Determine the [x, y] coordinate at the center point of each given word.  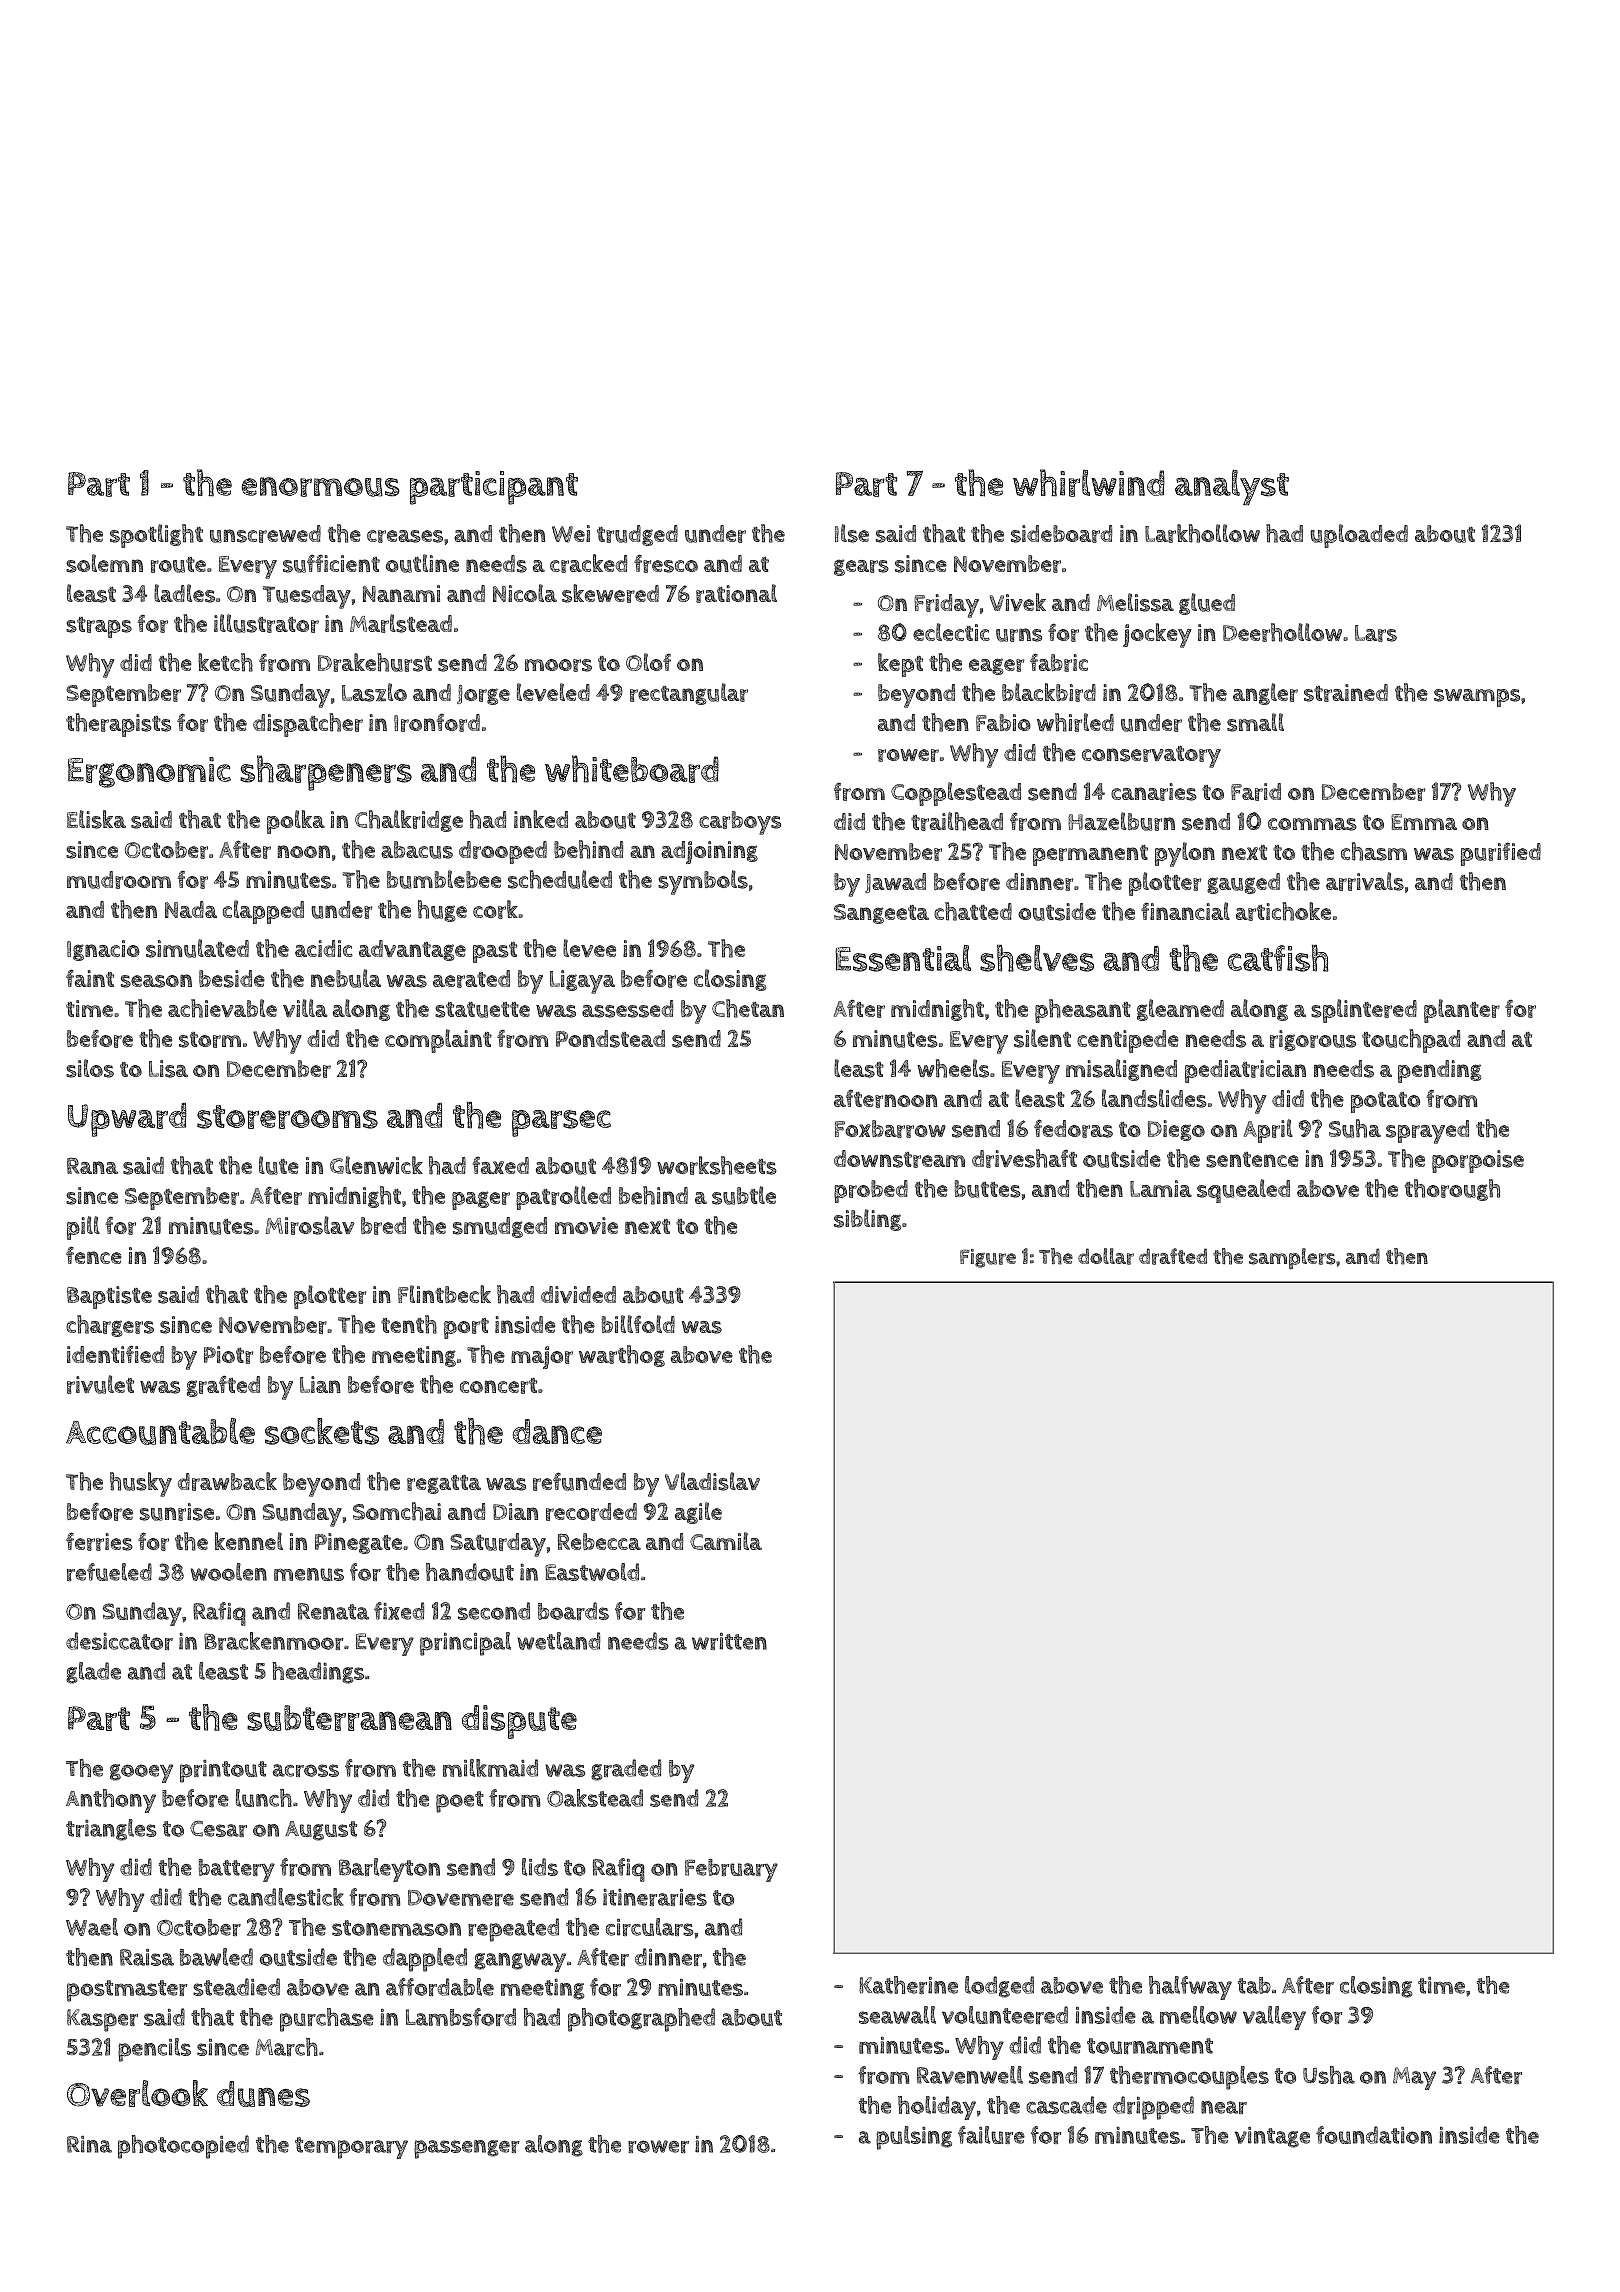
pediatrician [1245, 1071]
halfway [1190, 1988]
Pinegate [358, 1543]
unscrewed [265, 534]
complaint [438, 1041]
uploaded [1359, 536]
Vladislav [712, 1481]
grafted [223, 1386]
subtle [744, 1195]
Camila [726, 1541]
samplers [1292, 1259]
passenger [467, 2149]
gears [861, 567]
